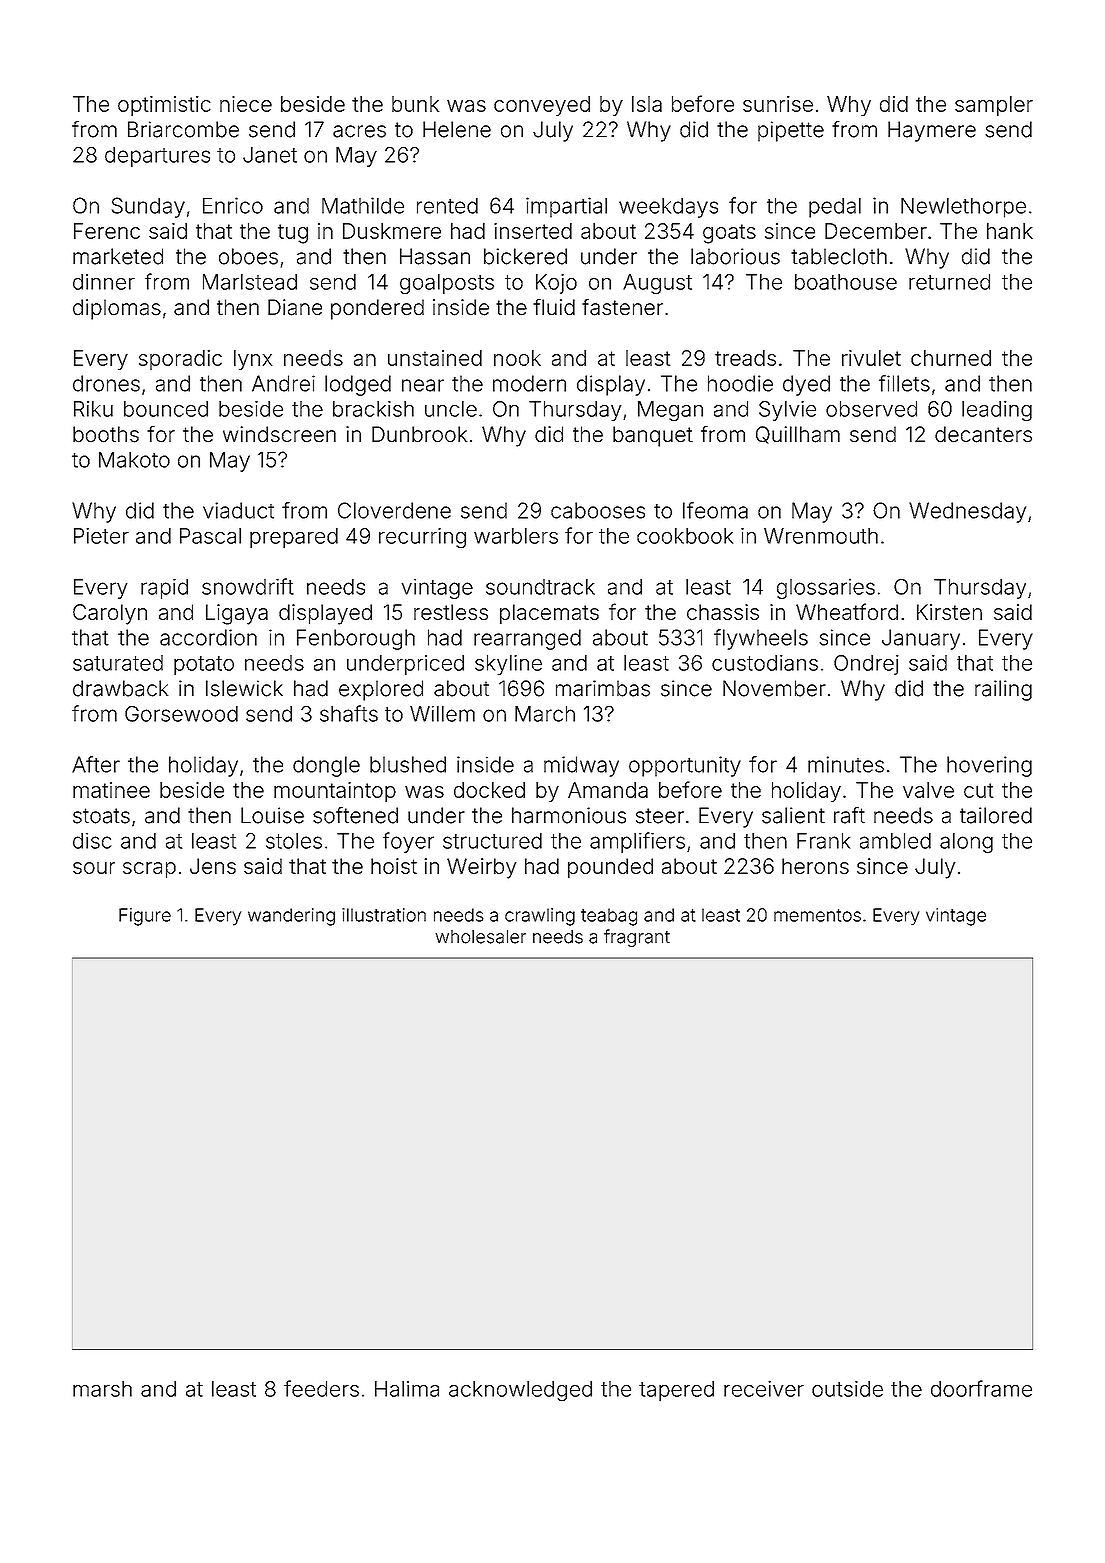 Image resolution: width=1105 pixels, height=1563 pixels. Describe the element at coordinates (791, 131) in the screenshot. I see `pipette` at that location.
